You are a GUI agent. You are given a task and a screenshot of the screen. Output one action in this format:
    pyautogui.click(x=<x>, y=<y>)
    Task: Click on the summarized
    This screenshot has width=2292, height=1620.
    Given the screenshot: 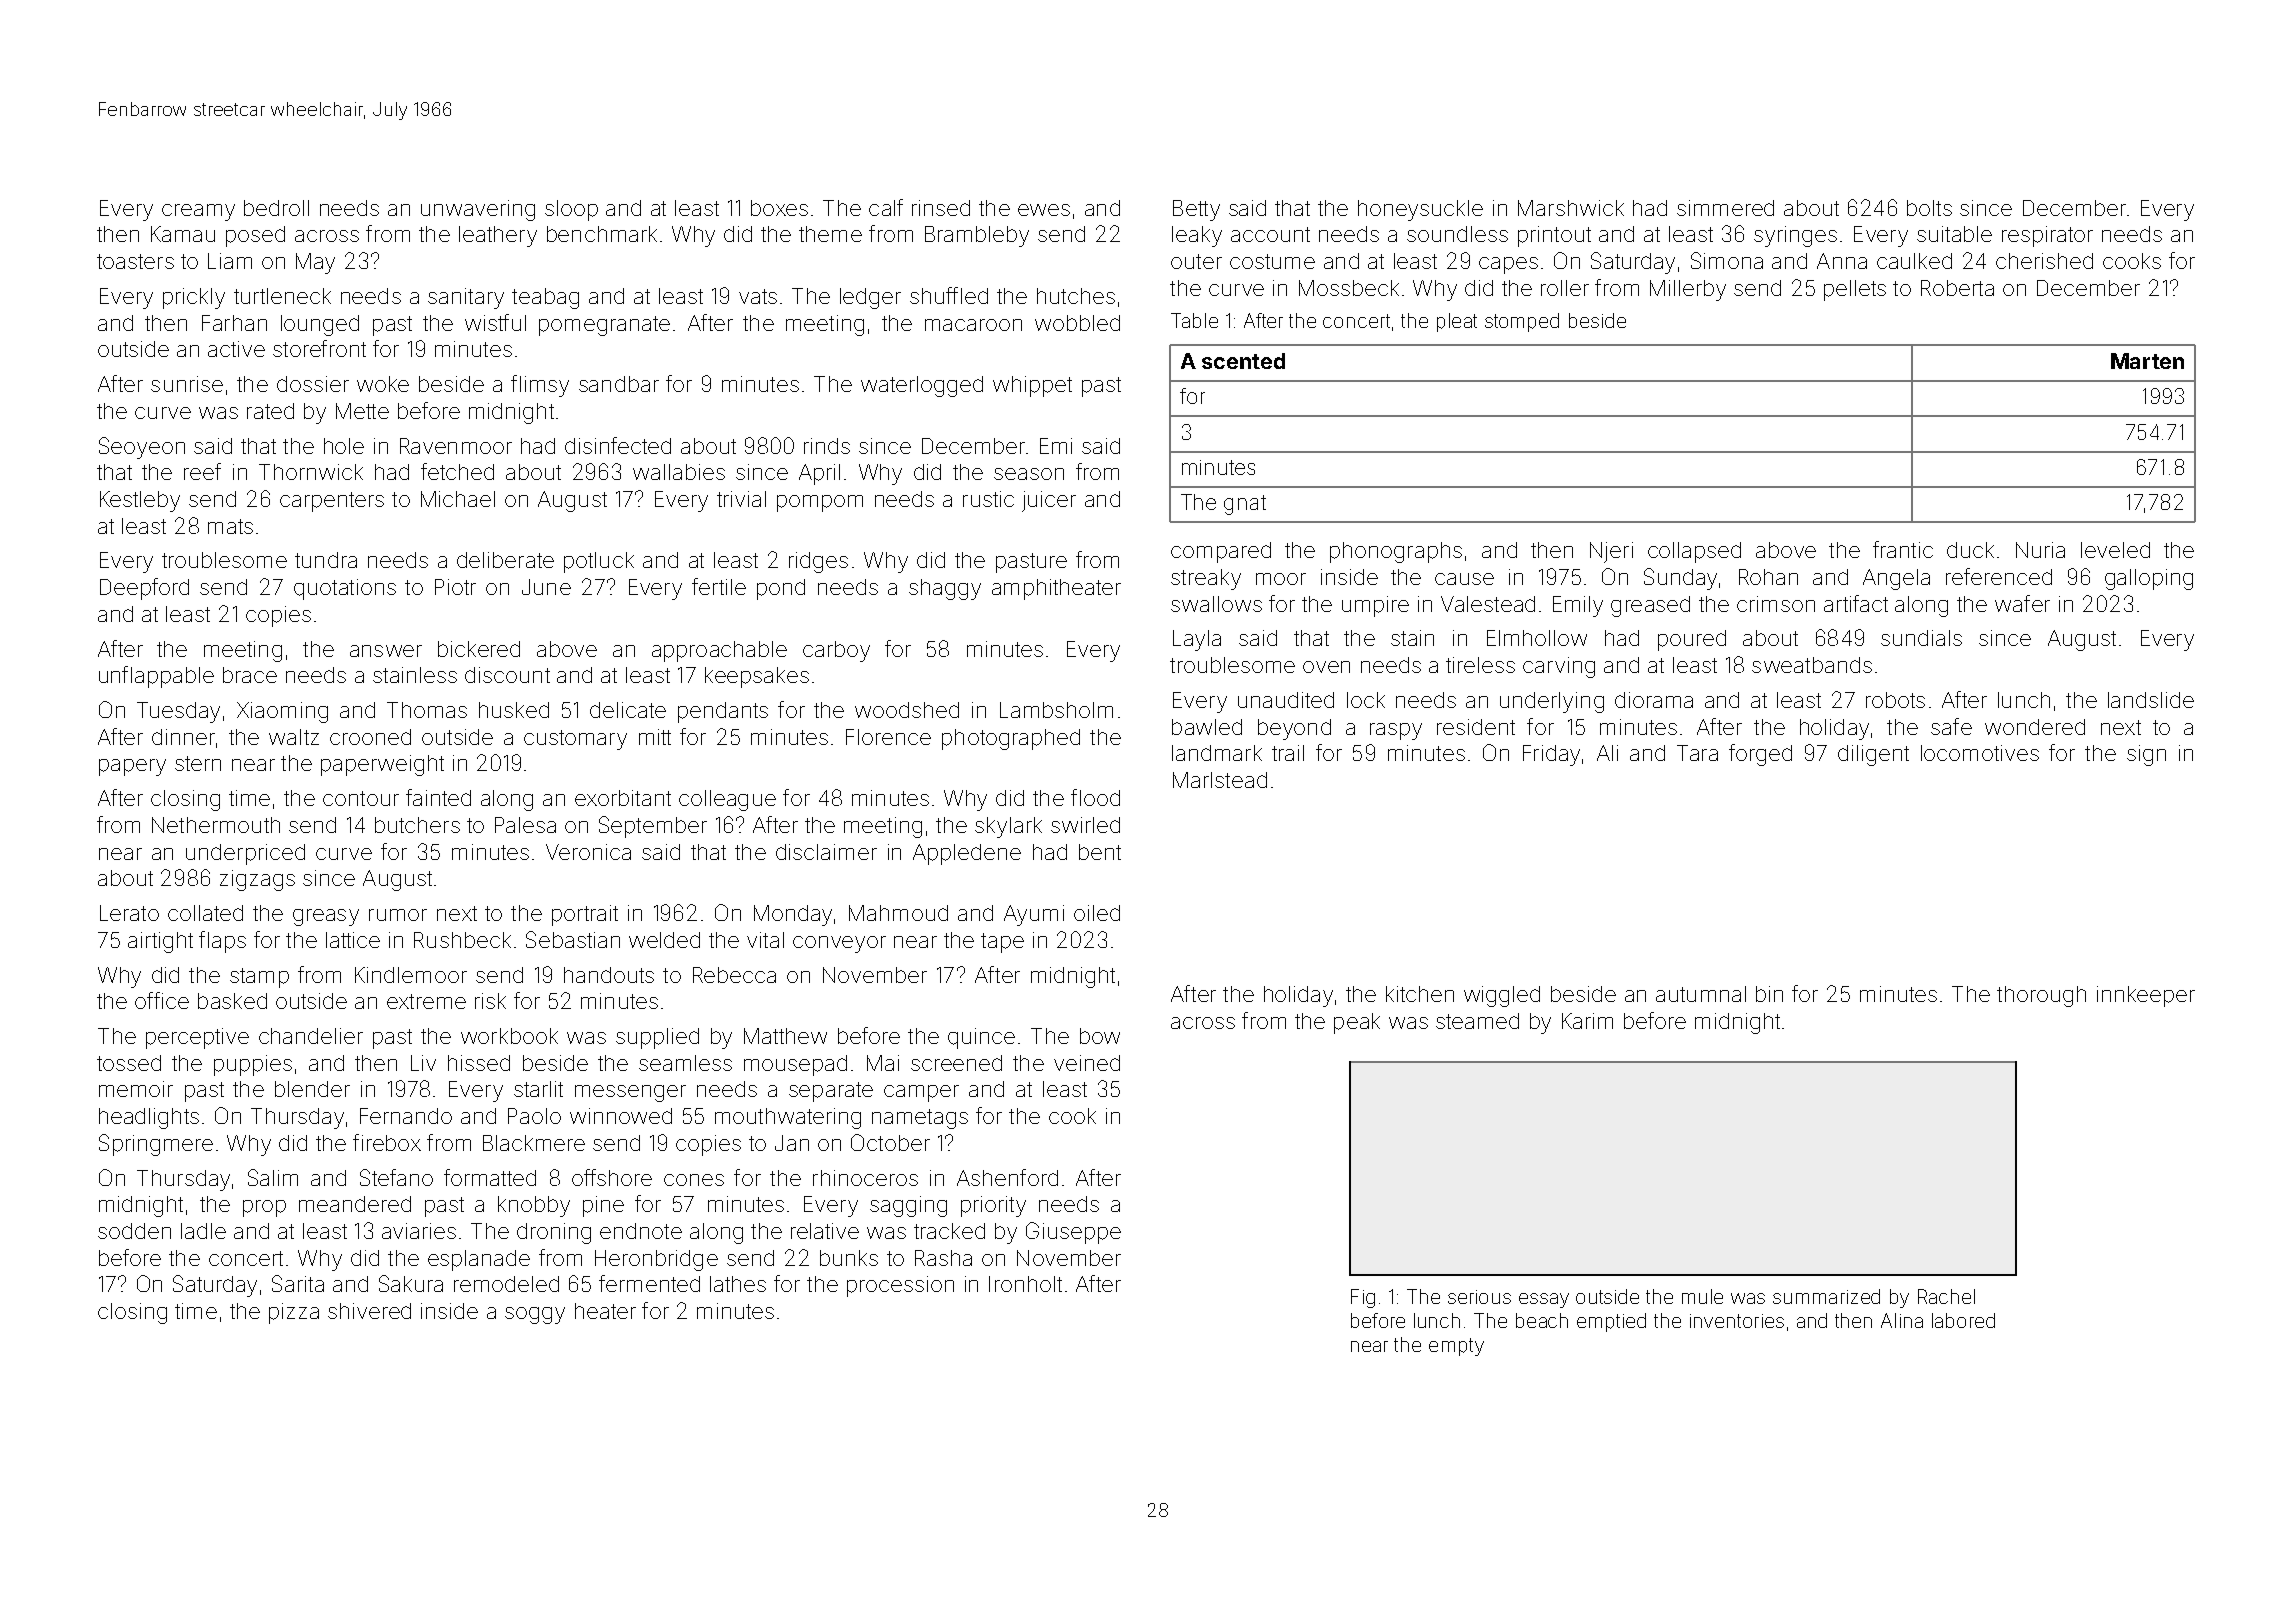 What is the action you would take?
    pyautogui.click(x=1826, y=1296)
